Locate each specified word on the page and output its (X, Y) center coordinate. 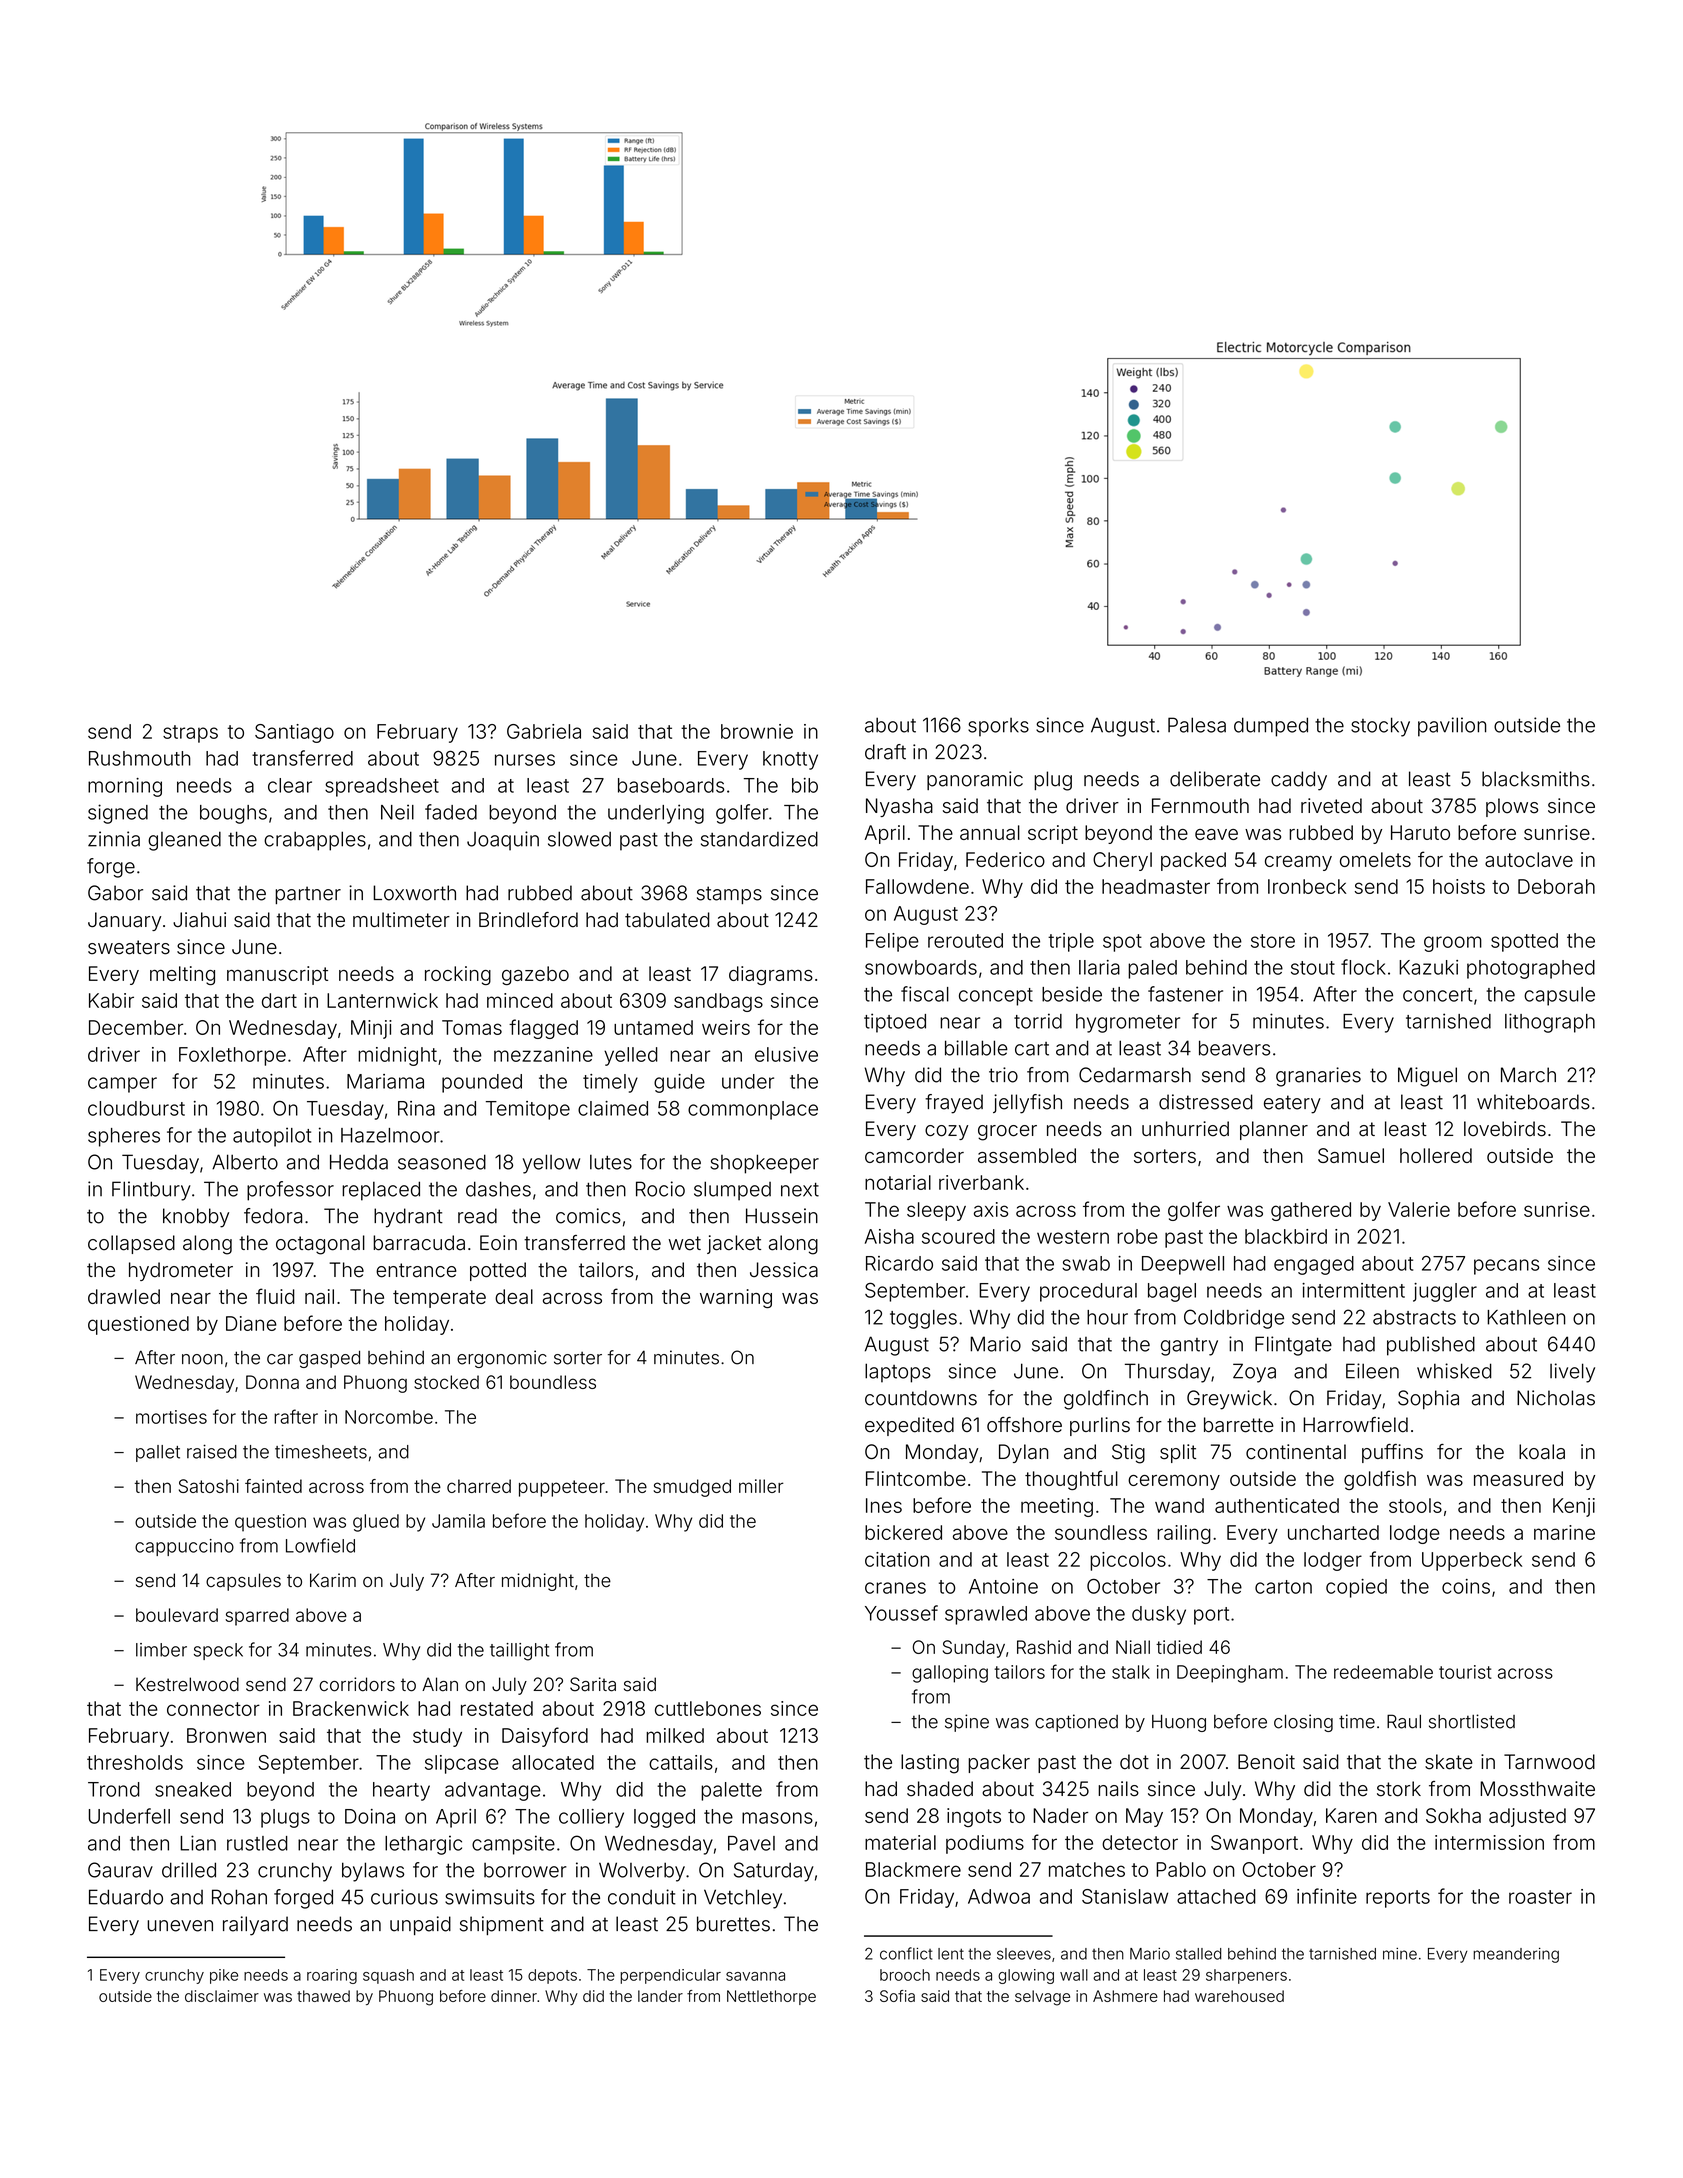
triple (1071, 942)
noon (202, 1359)
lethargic (423, 1845)
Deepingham (1230, 1674)
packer (999, 1763)
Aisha (889, 1236)
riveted (1331, 806)
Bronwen (226, 1735)
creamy (1298, 863)
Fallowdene (917, 886)
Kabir (111, 1000)
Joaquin (503, 841)
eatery (1292, 1104)
